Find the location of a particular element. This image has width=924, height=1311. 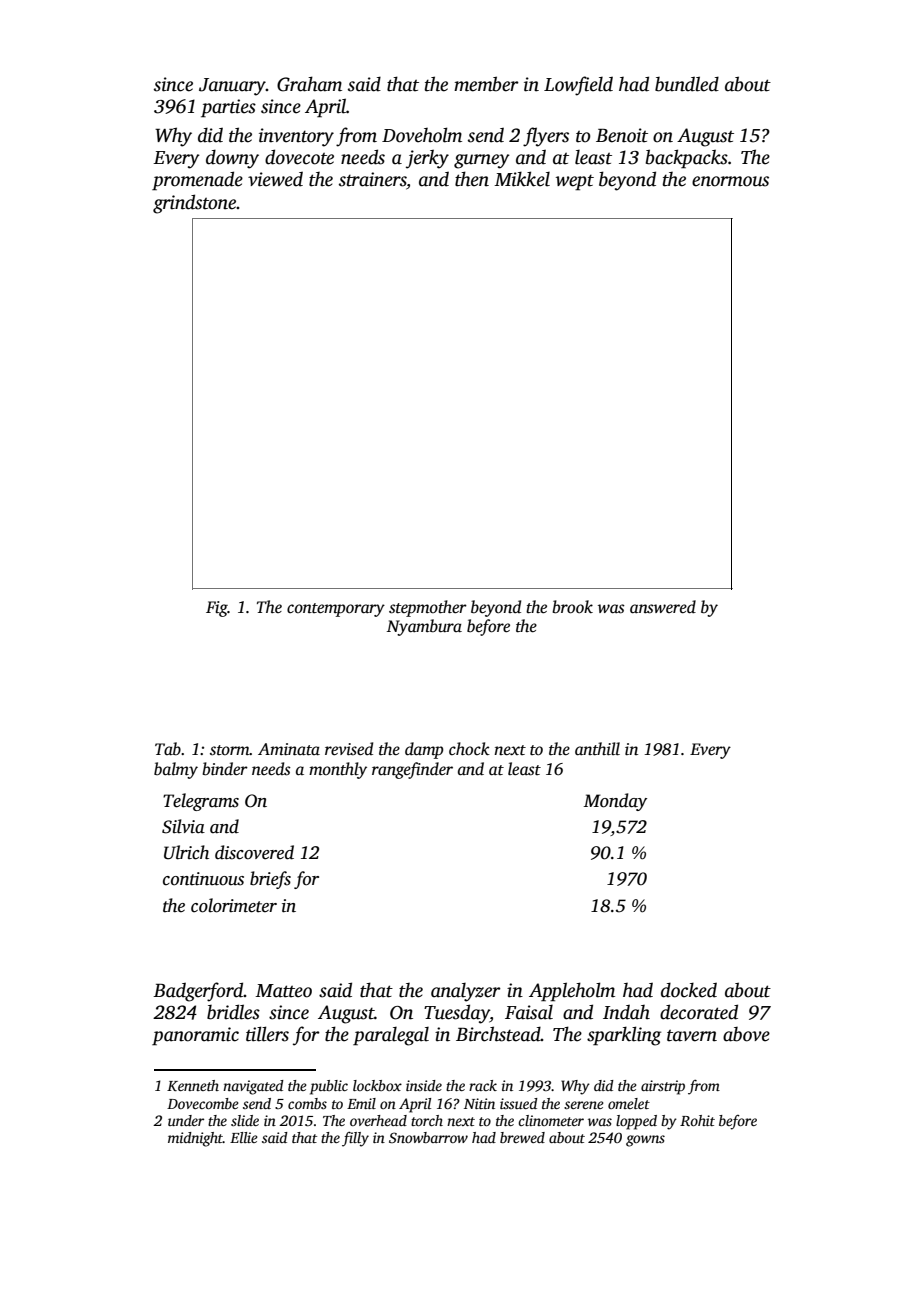

Badgerford is located at coordinates (198, 992).
